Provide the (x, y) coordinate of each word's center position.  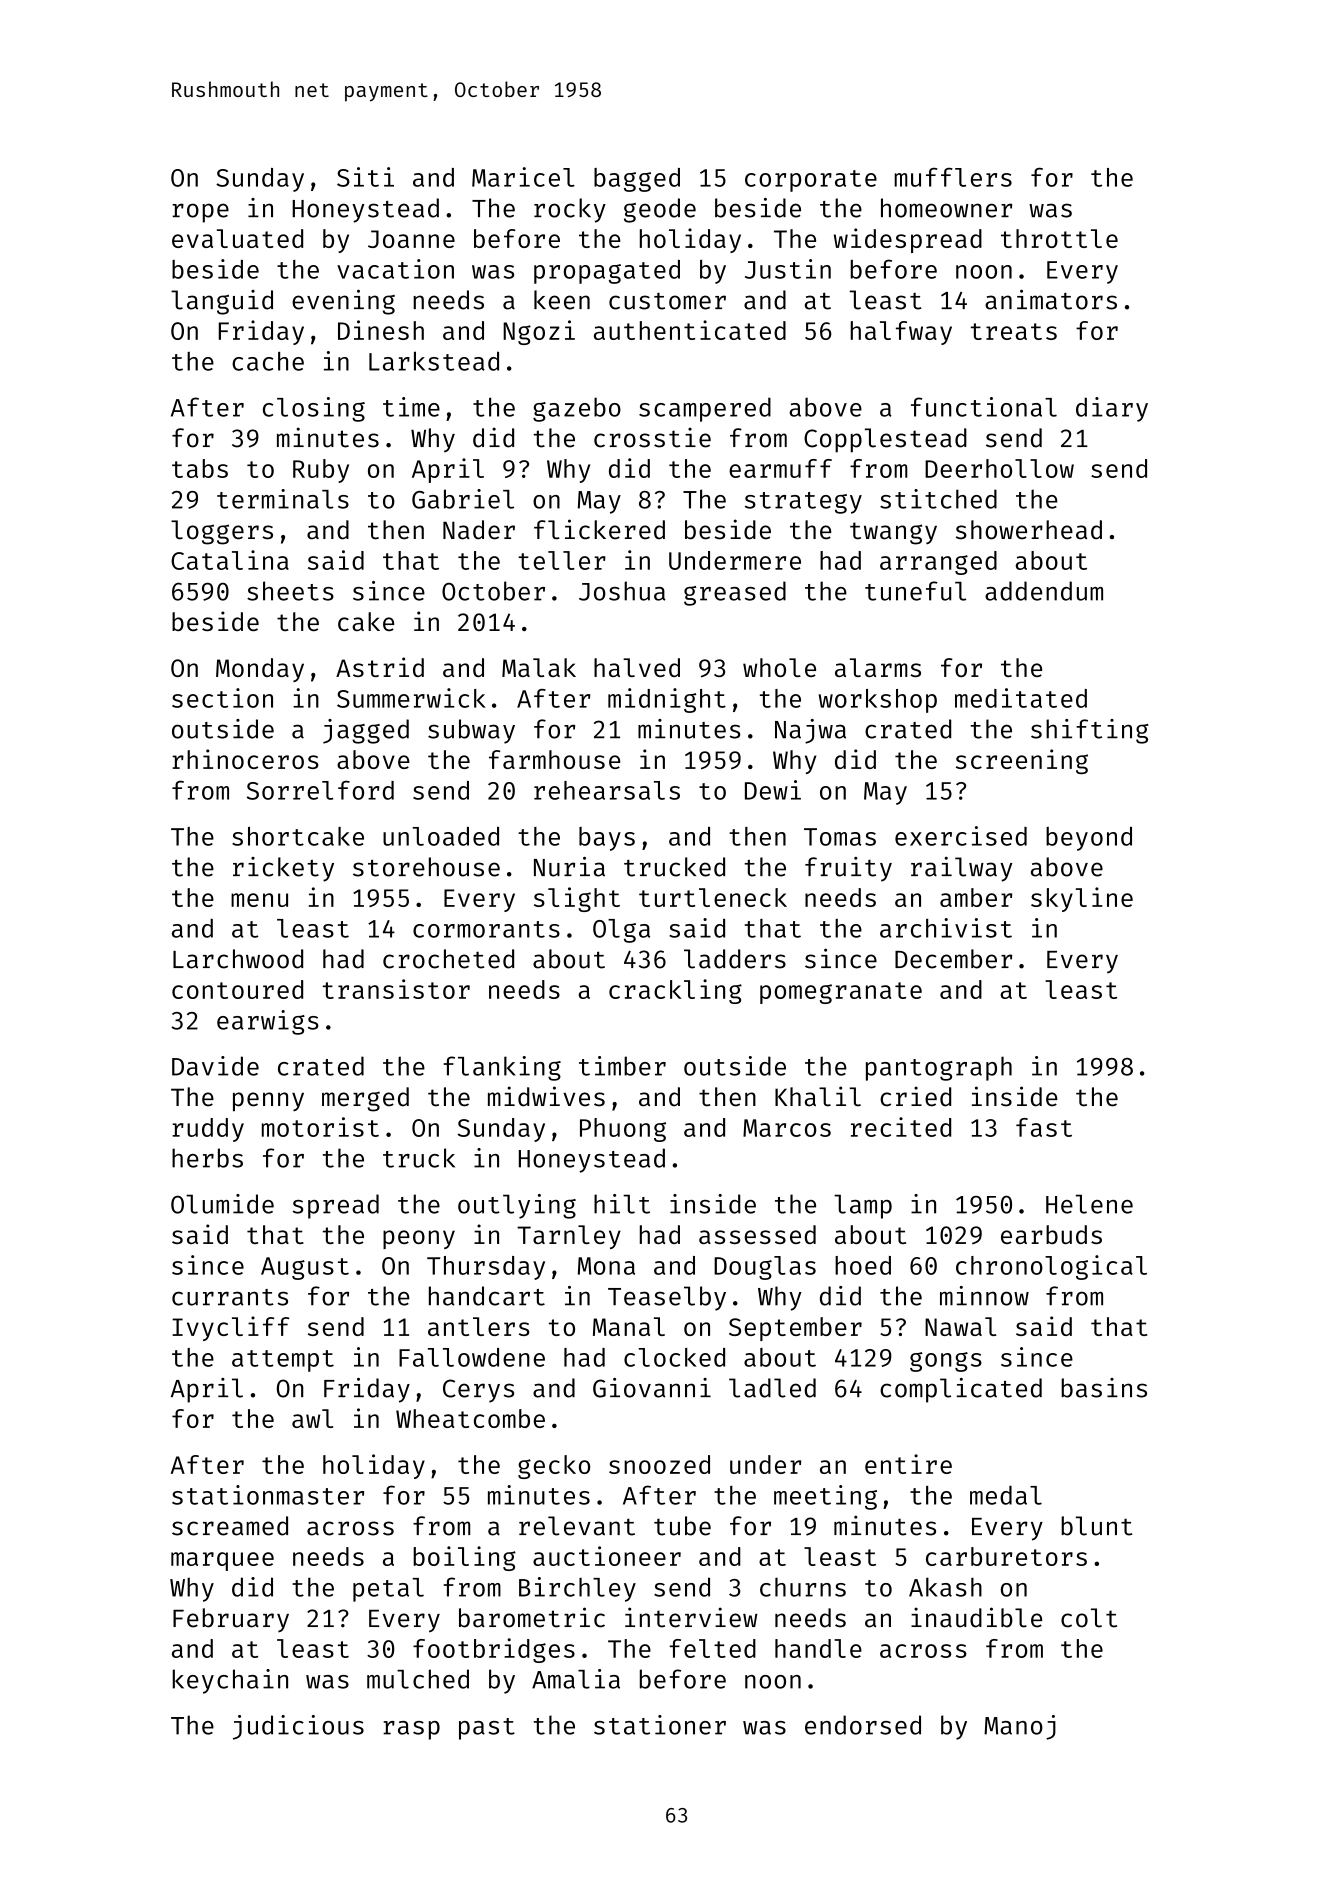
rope (200, 213)
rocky (570, 210)
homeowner (946, 208)
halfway (901, 333)
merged (365, 1099)
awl (312, 1418)
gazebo (577, 409)
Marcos (787, 1128)
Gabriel (463, 499)
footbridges (494, 1650)
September (795, 1329)
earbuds (1051, 1234)
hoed (863, 1265)
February (231, 1620)
